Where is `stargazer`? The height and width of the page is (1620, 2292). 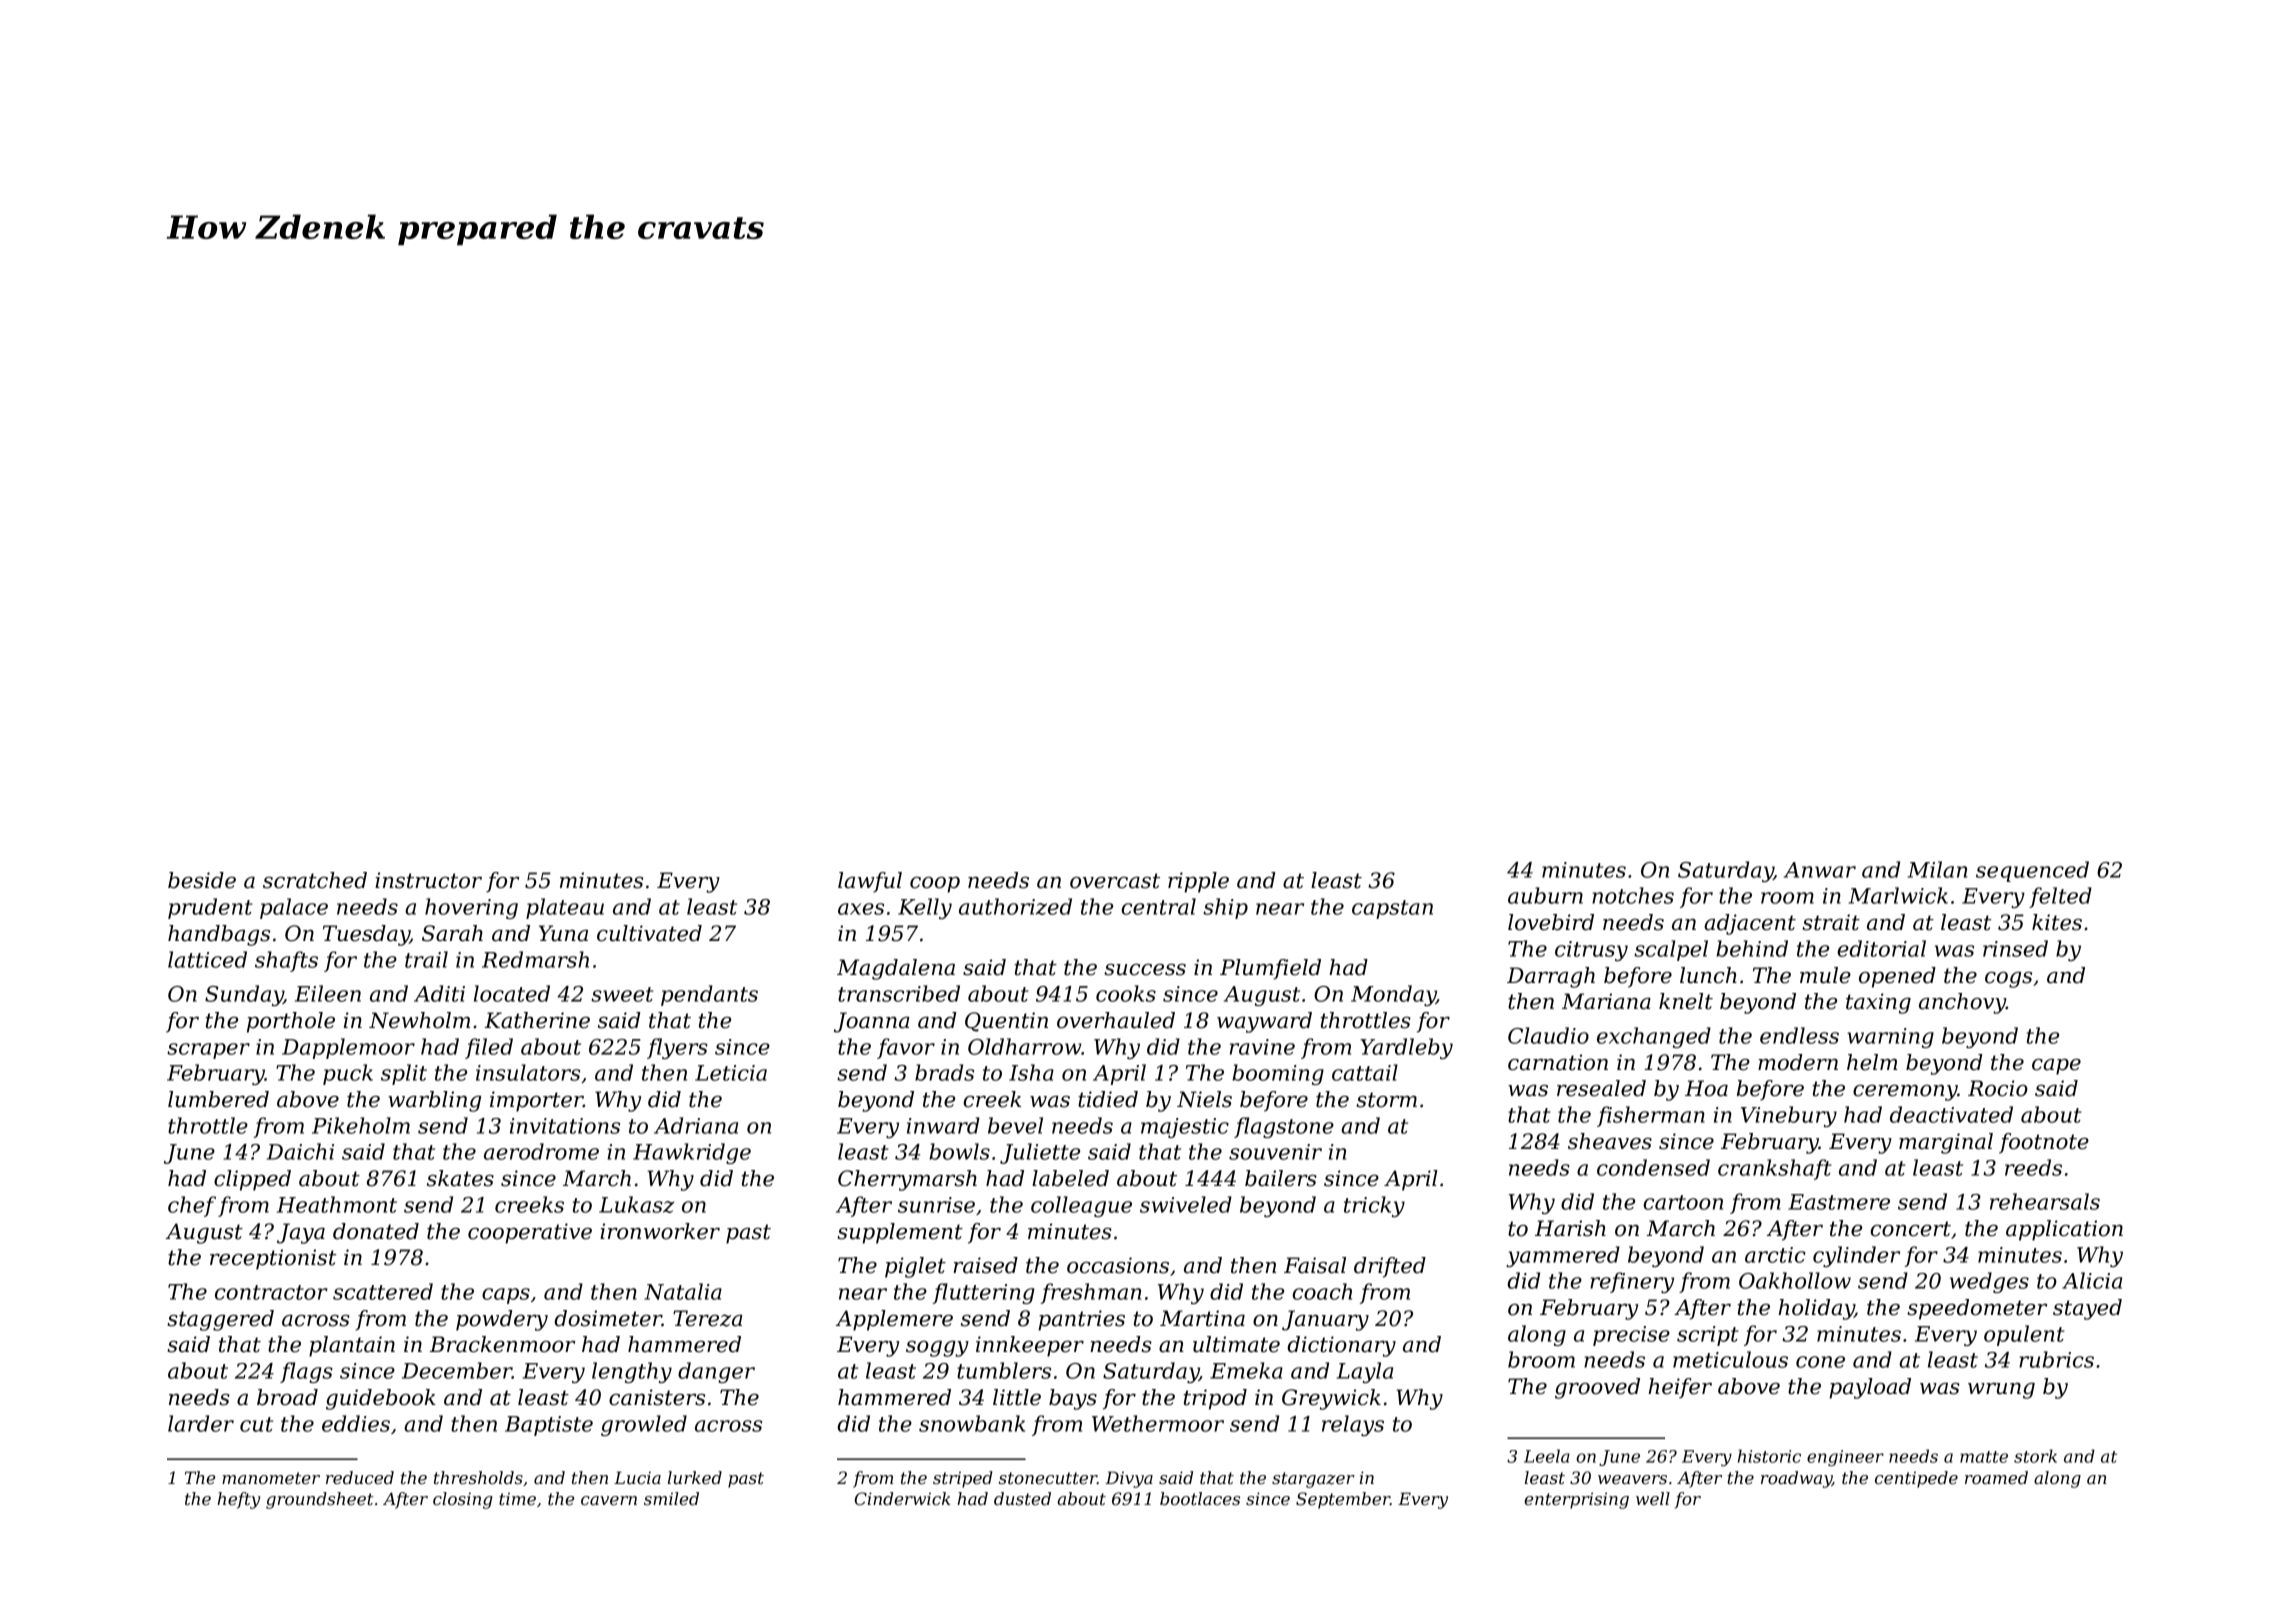
stargazer is located at coordinates (1313, 1480).
